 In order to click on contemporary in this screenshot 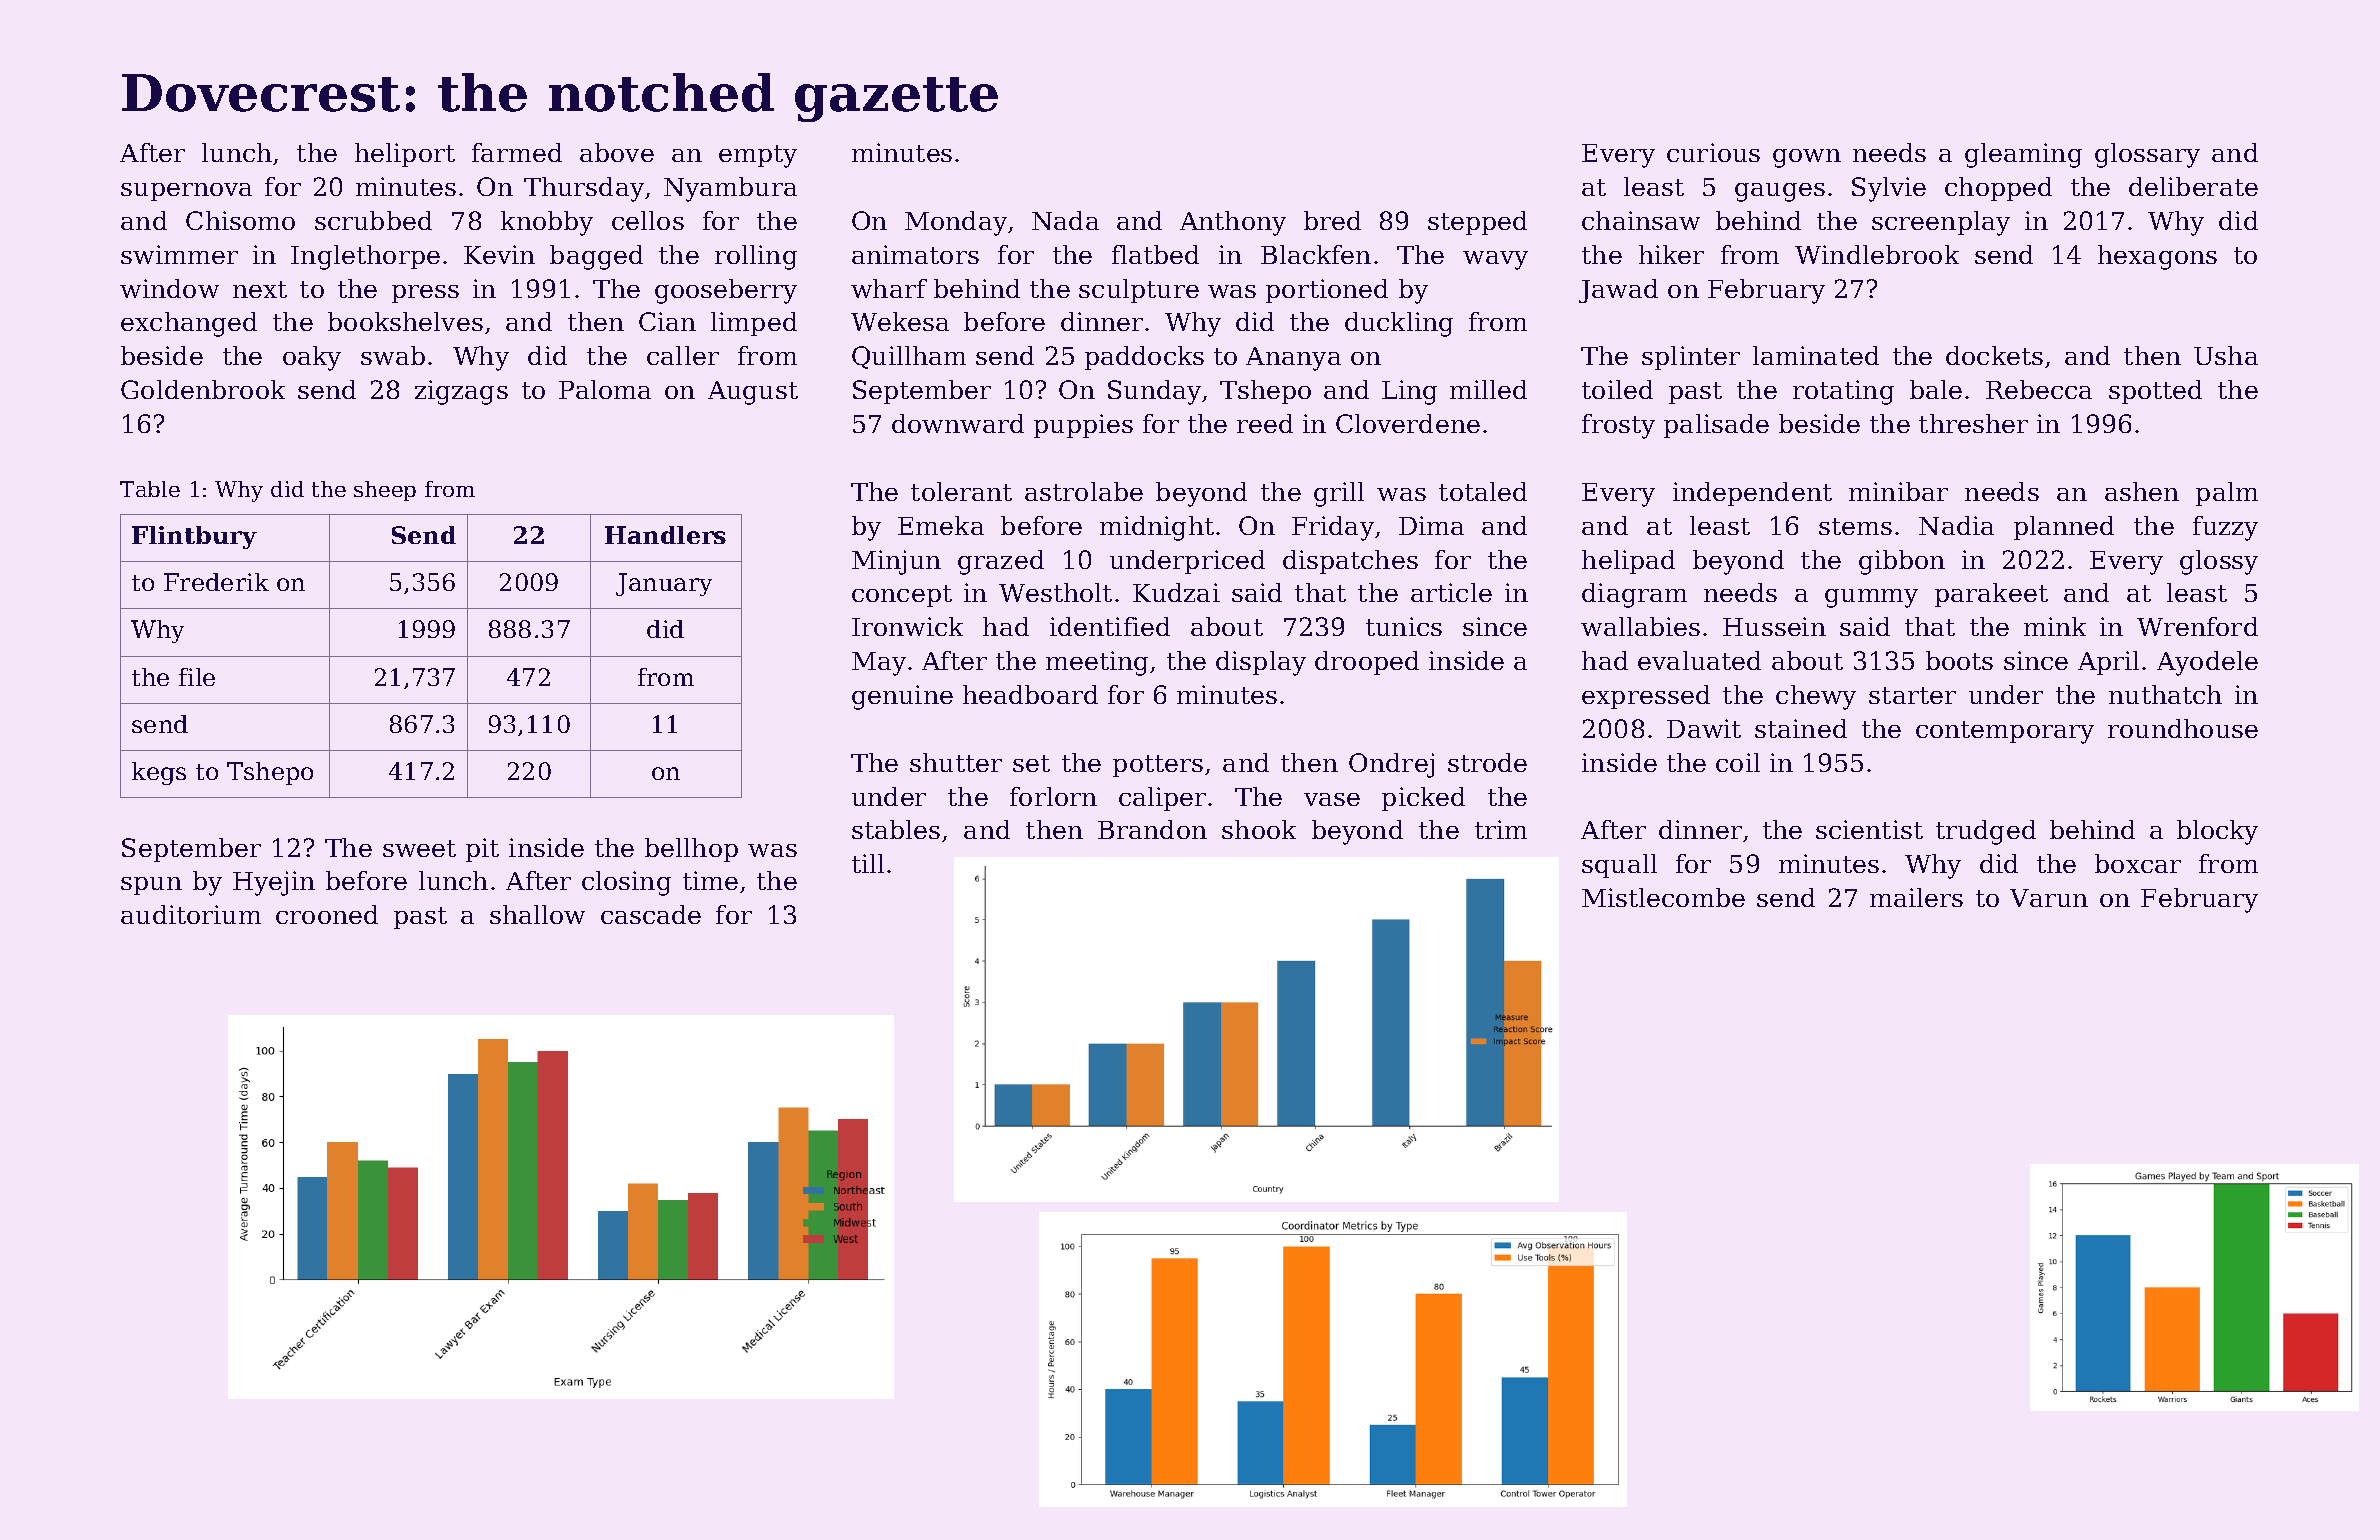, I will do `click(2005, 732)`.
